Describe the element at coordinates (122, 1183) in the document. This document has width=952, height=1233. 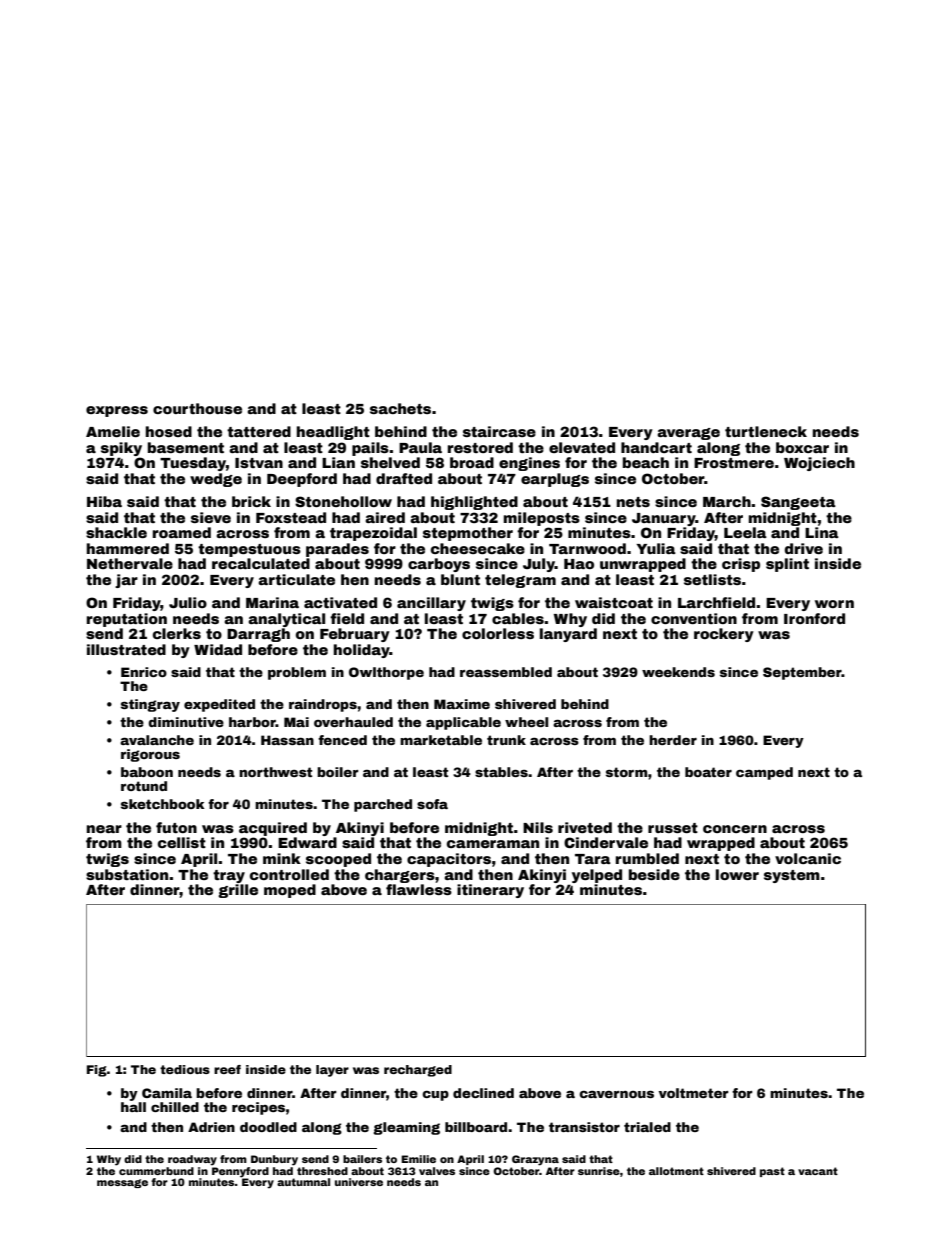
I see `message` at that location.
